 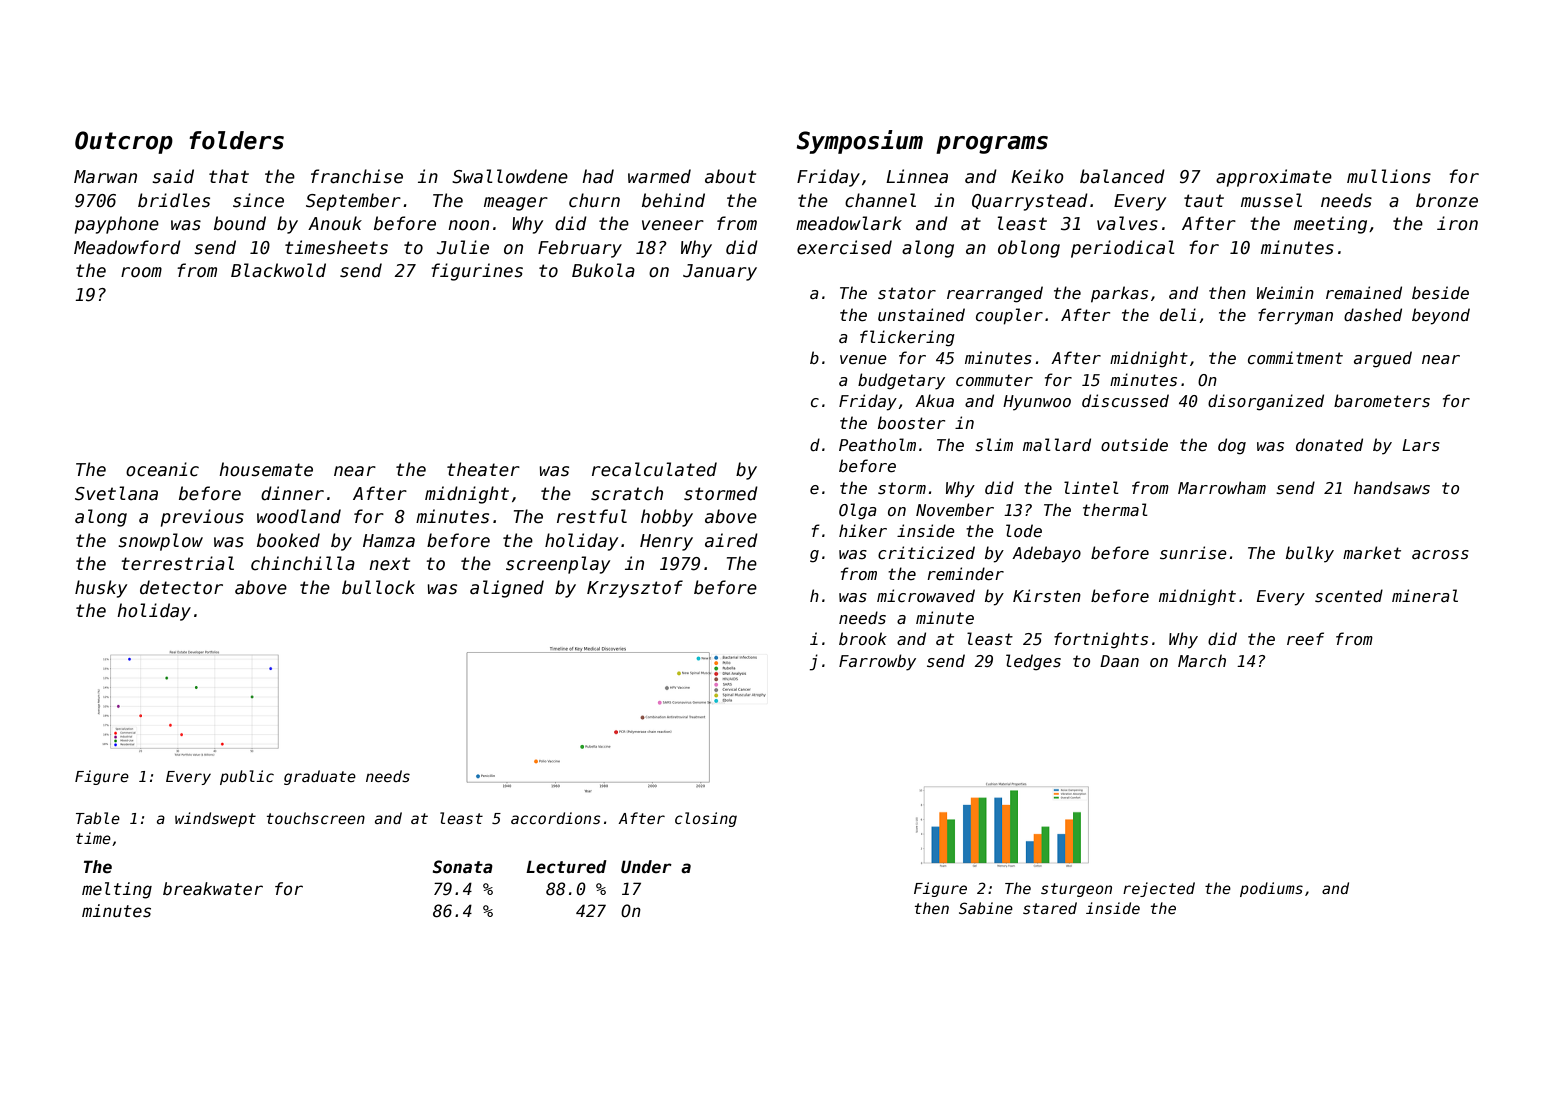 I want to click on approximate, so click(x=1274, y=178).
